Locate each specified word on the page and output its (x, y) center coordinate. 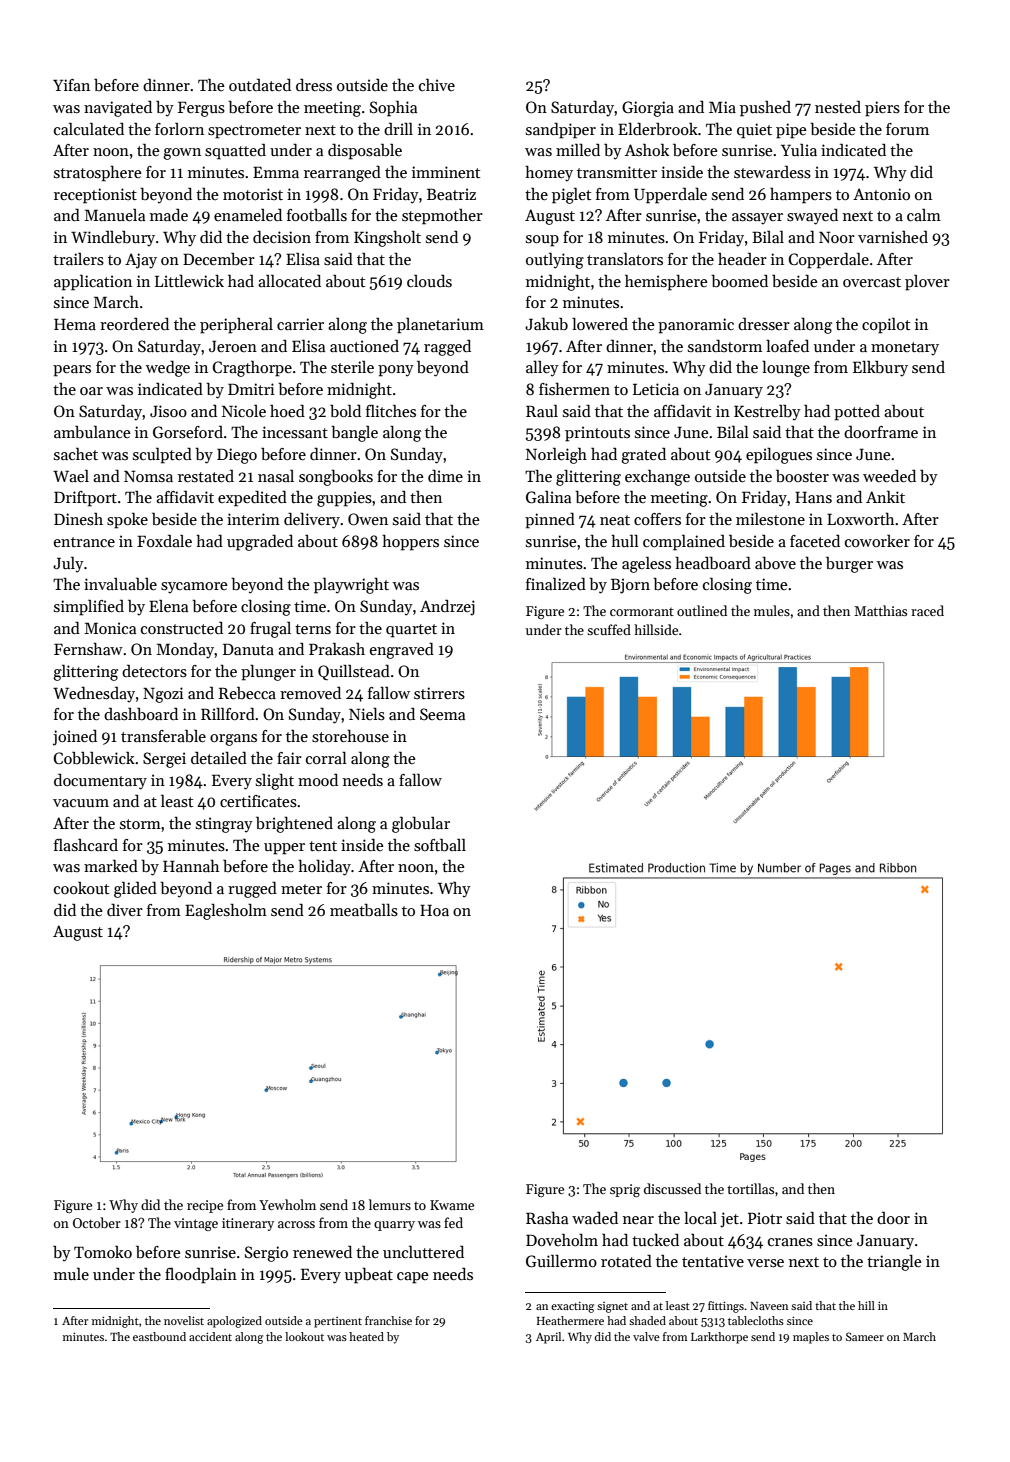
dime (445, 476)
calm (924, 215)
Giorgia (648, 109)
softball (440, 845)
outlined (702, 610)
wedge (168, 369)
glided (135, 890)
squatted (235, 152)
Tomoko (103, 1252)
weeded (889, 475)
